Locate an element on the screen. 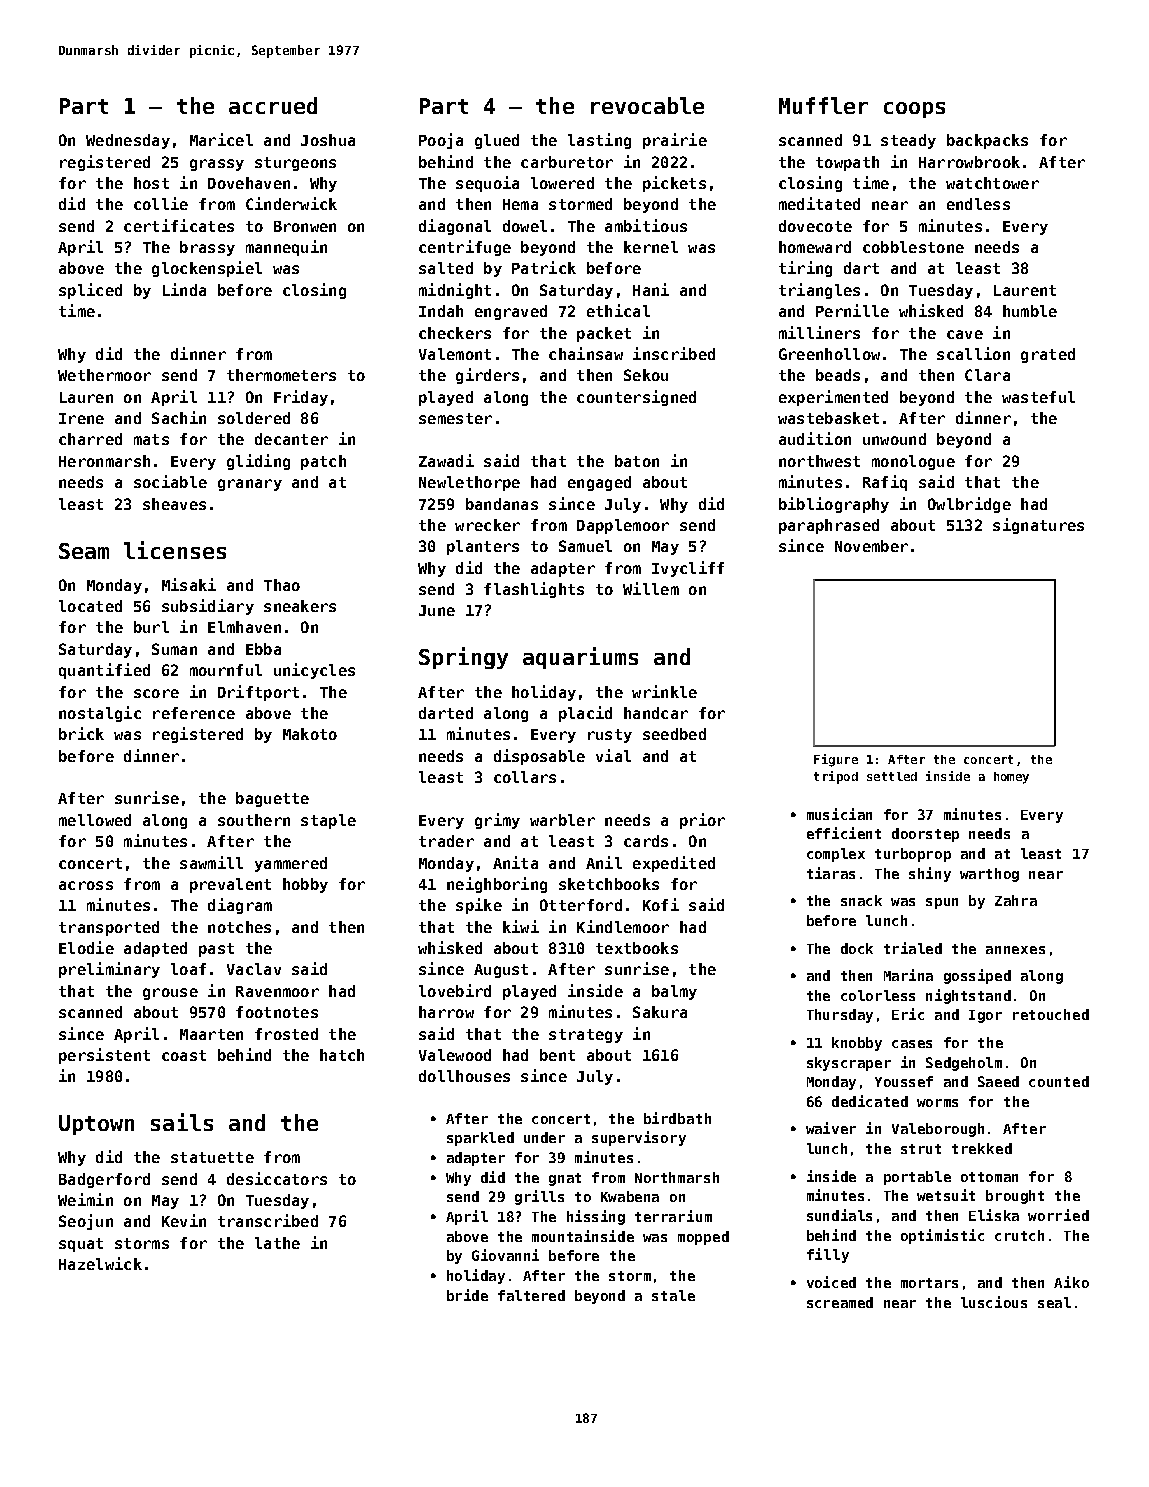 The image size is (1149, 1487). Seojun is located at coordinates (86, 1222).
